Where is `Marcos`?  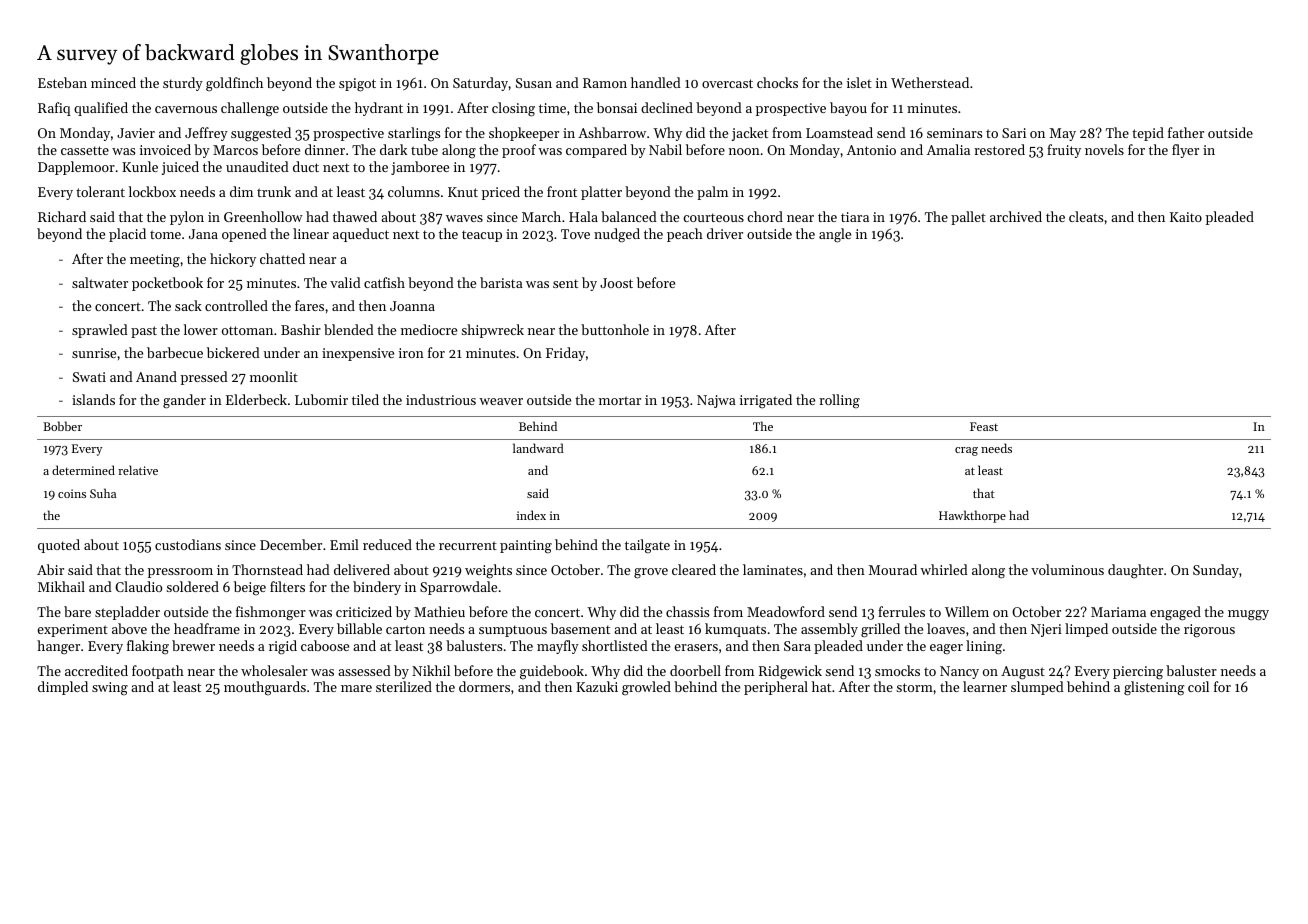 Marcos is located at coordinates (235, 150).
